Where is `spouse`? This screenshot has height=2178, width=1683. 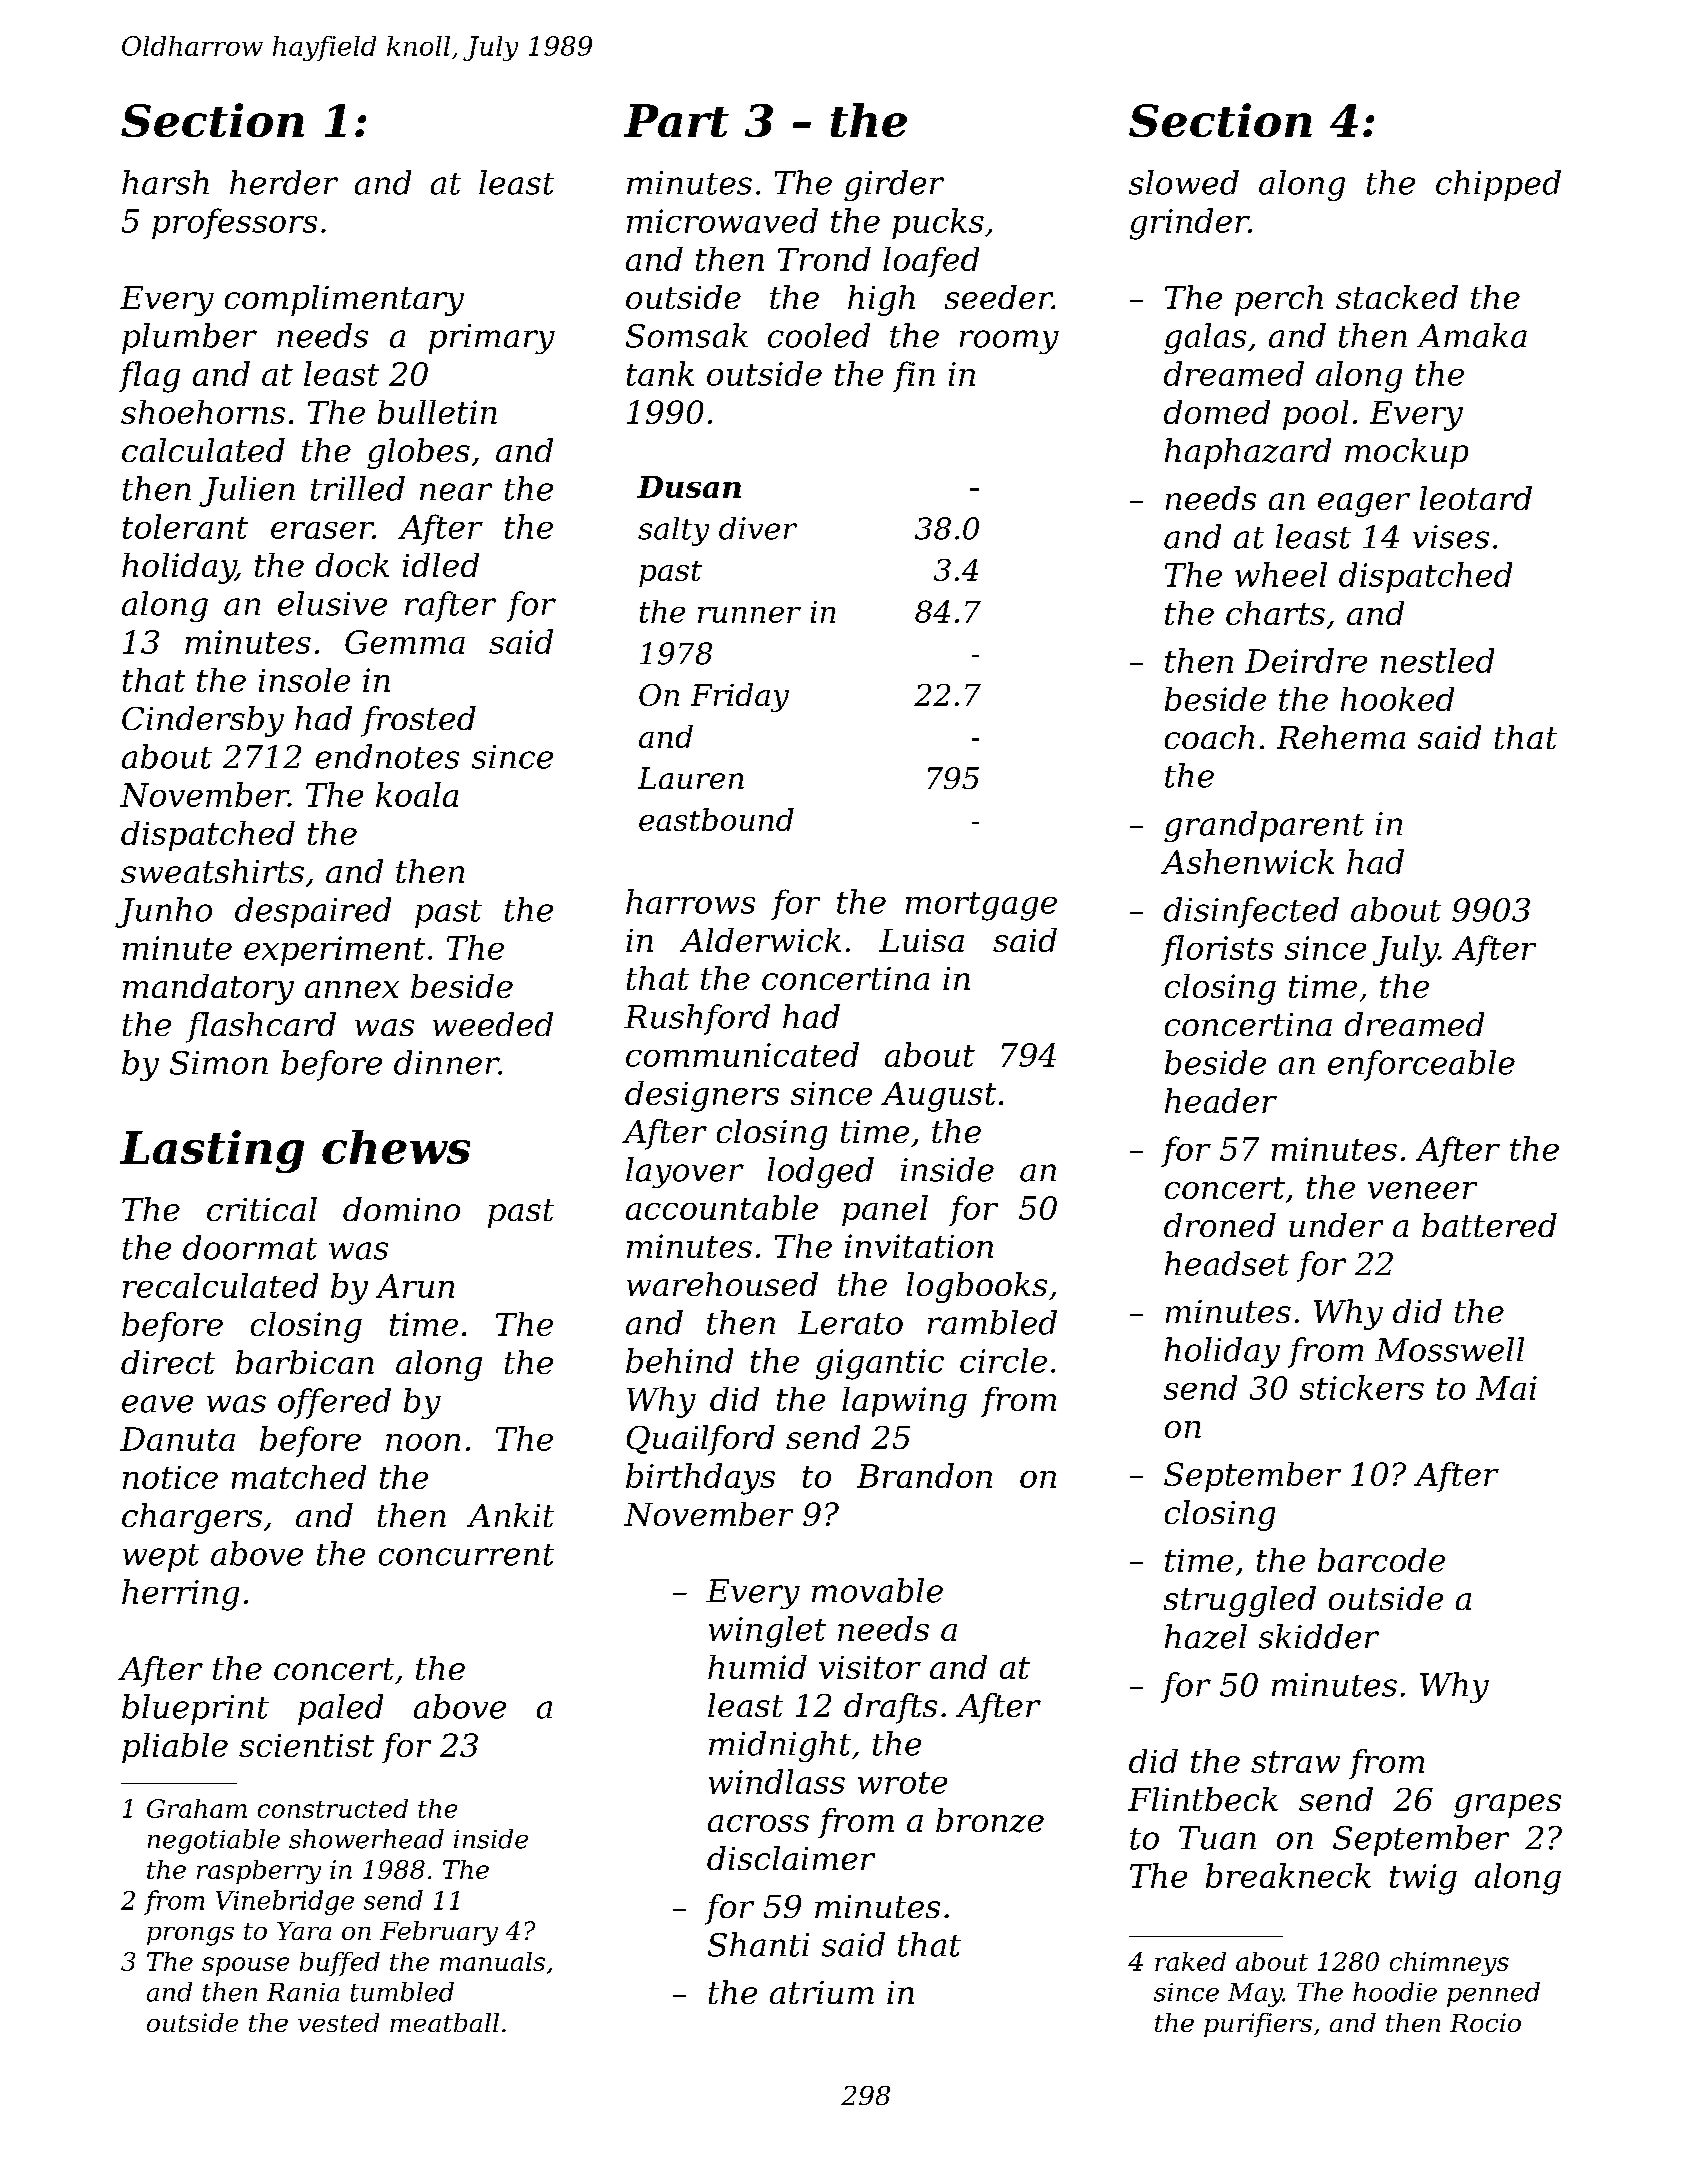 spouse is located at coordinates (245, 1966).
